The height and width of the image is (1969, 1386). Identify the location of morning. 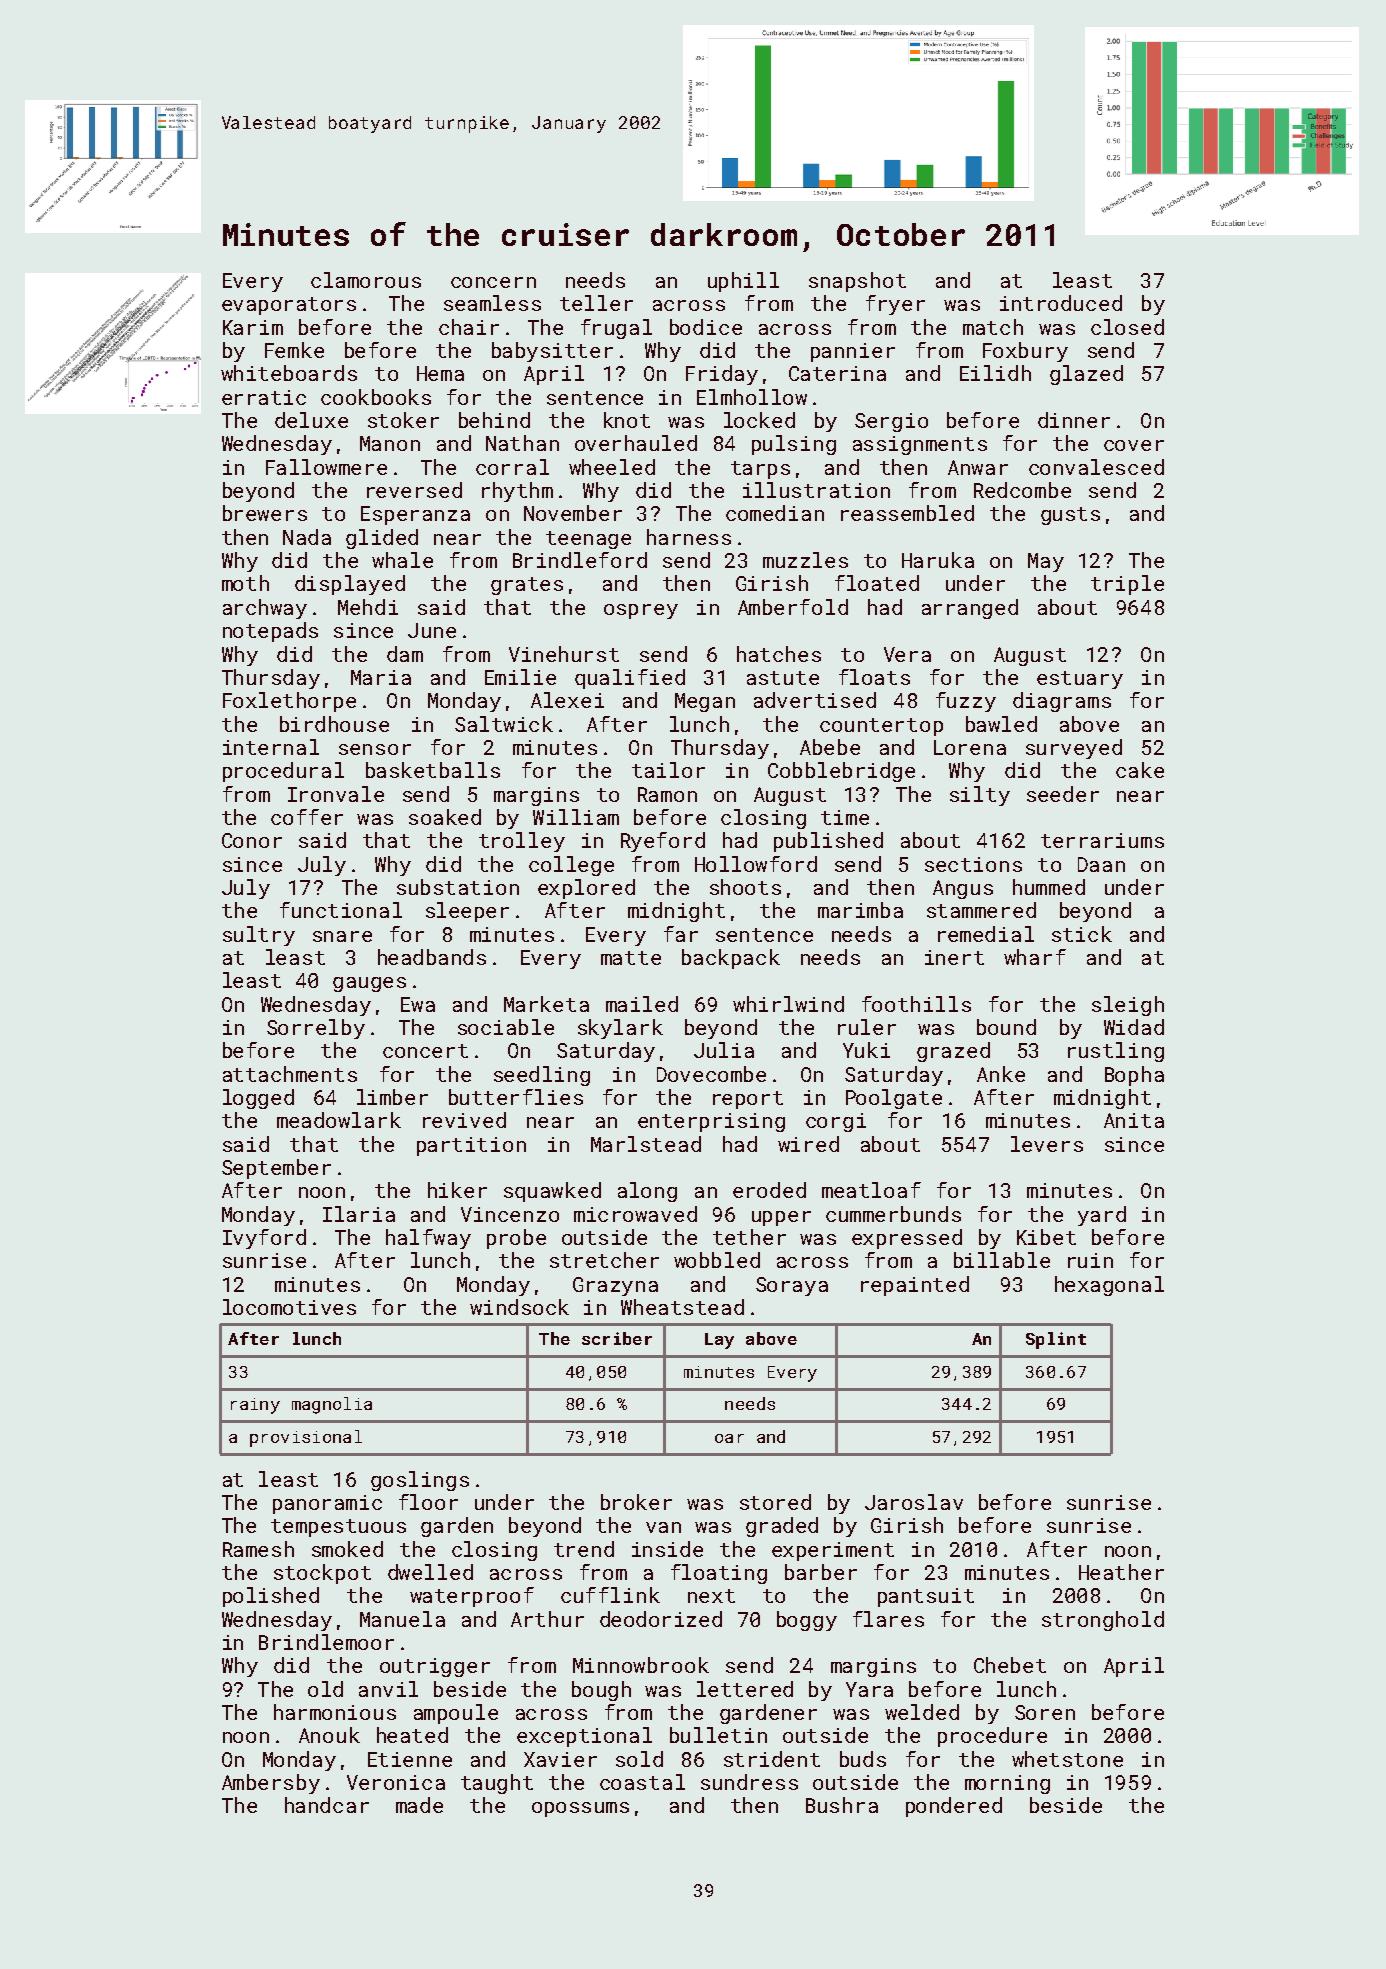
(1007, 1784).
